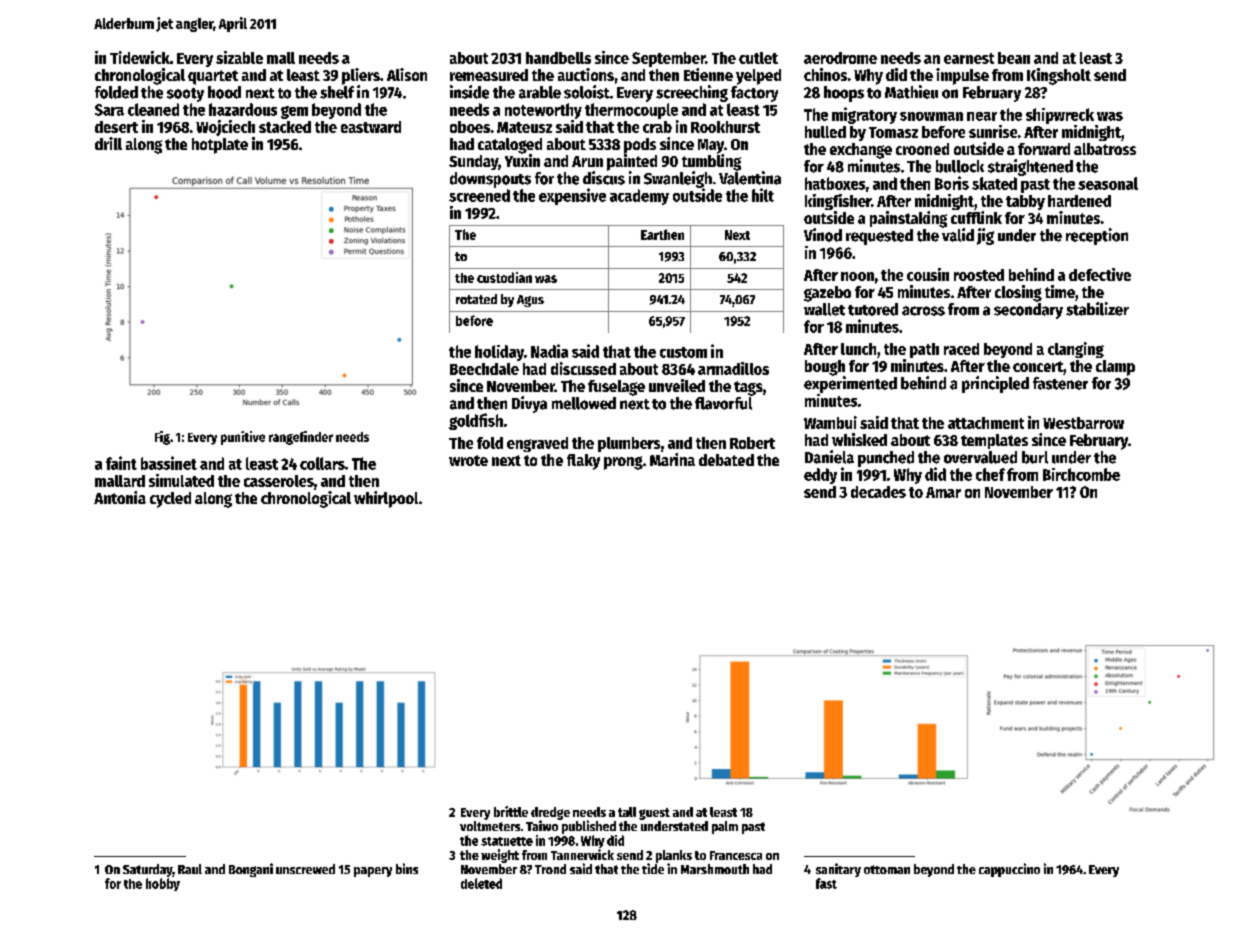  What do you see at coordinates (1097, 309) in the page?
I see `stabilizer` at bounding box center [1097, 309].
